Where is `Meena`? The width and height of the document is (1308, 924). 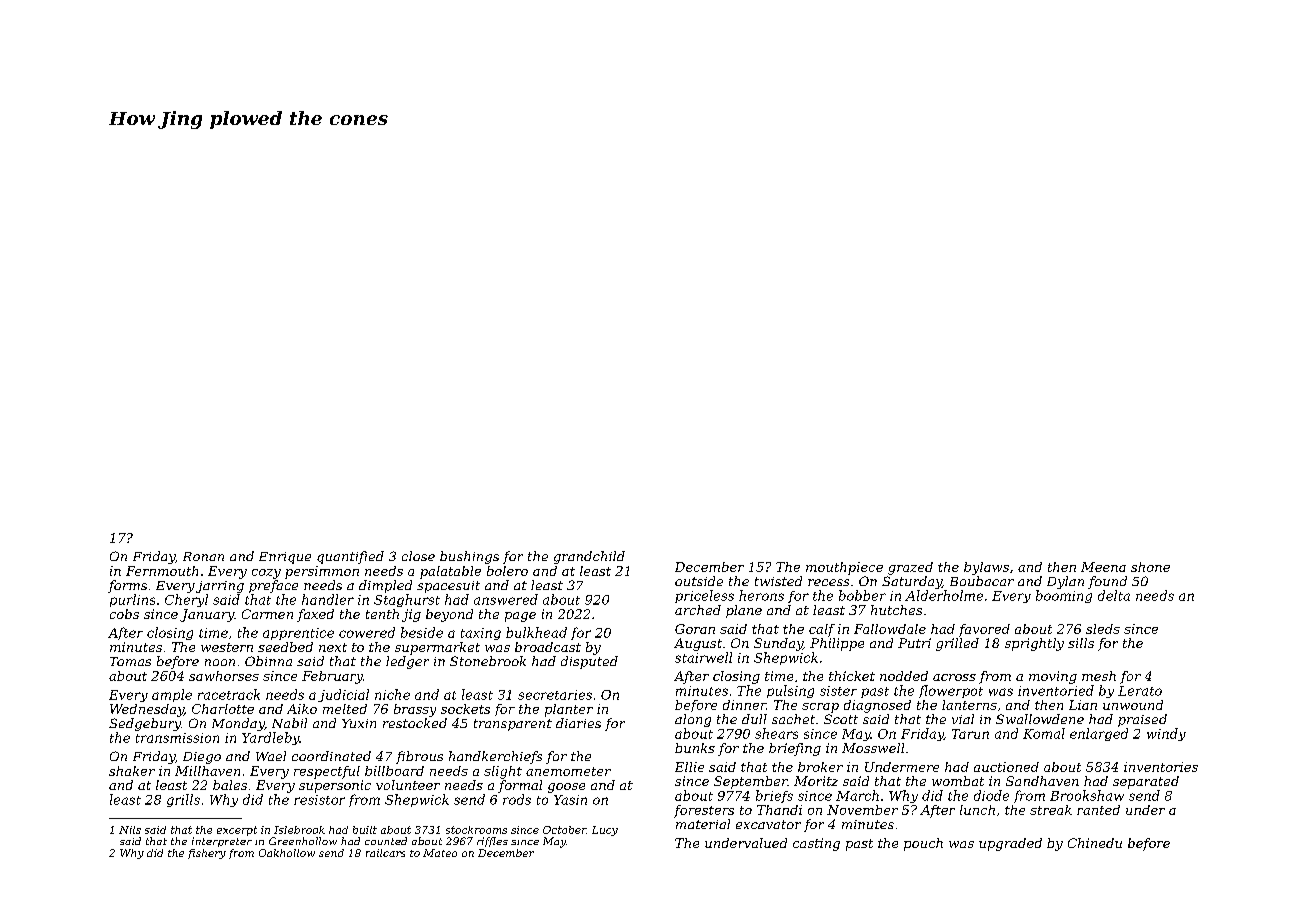 Meena is located at coordinates (1103, 567).
